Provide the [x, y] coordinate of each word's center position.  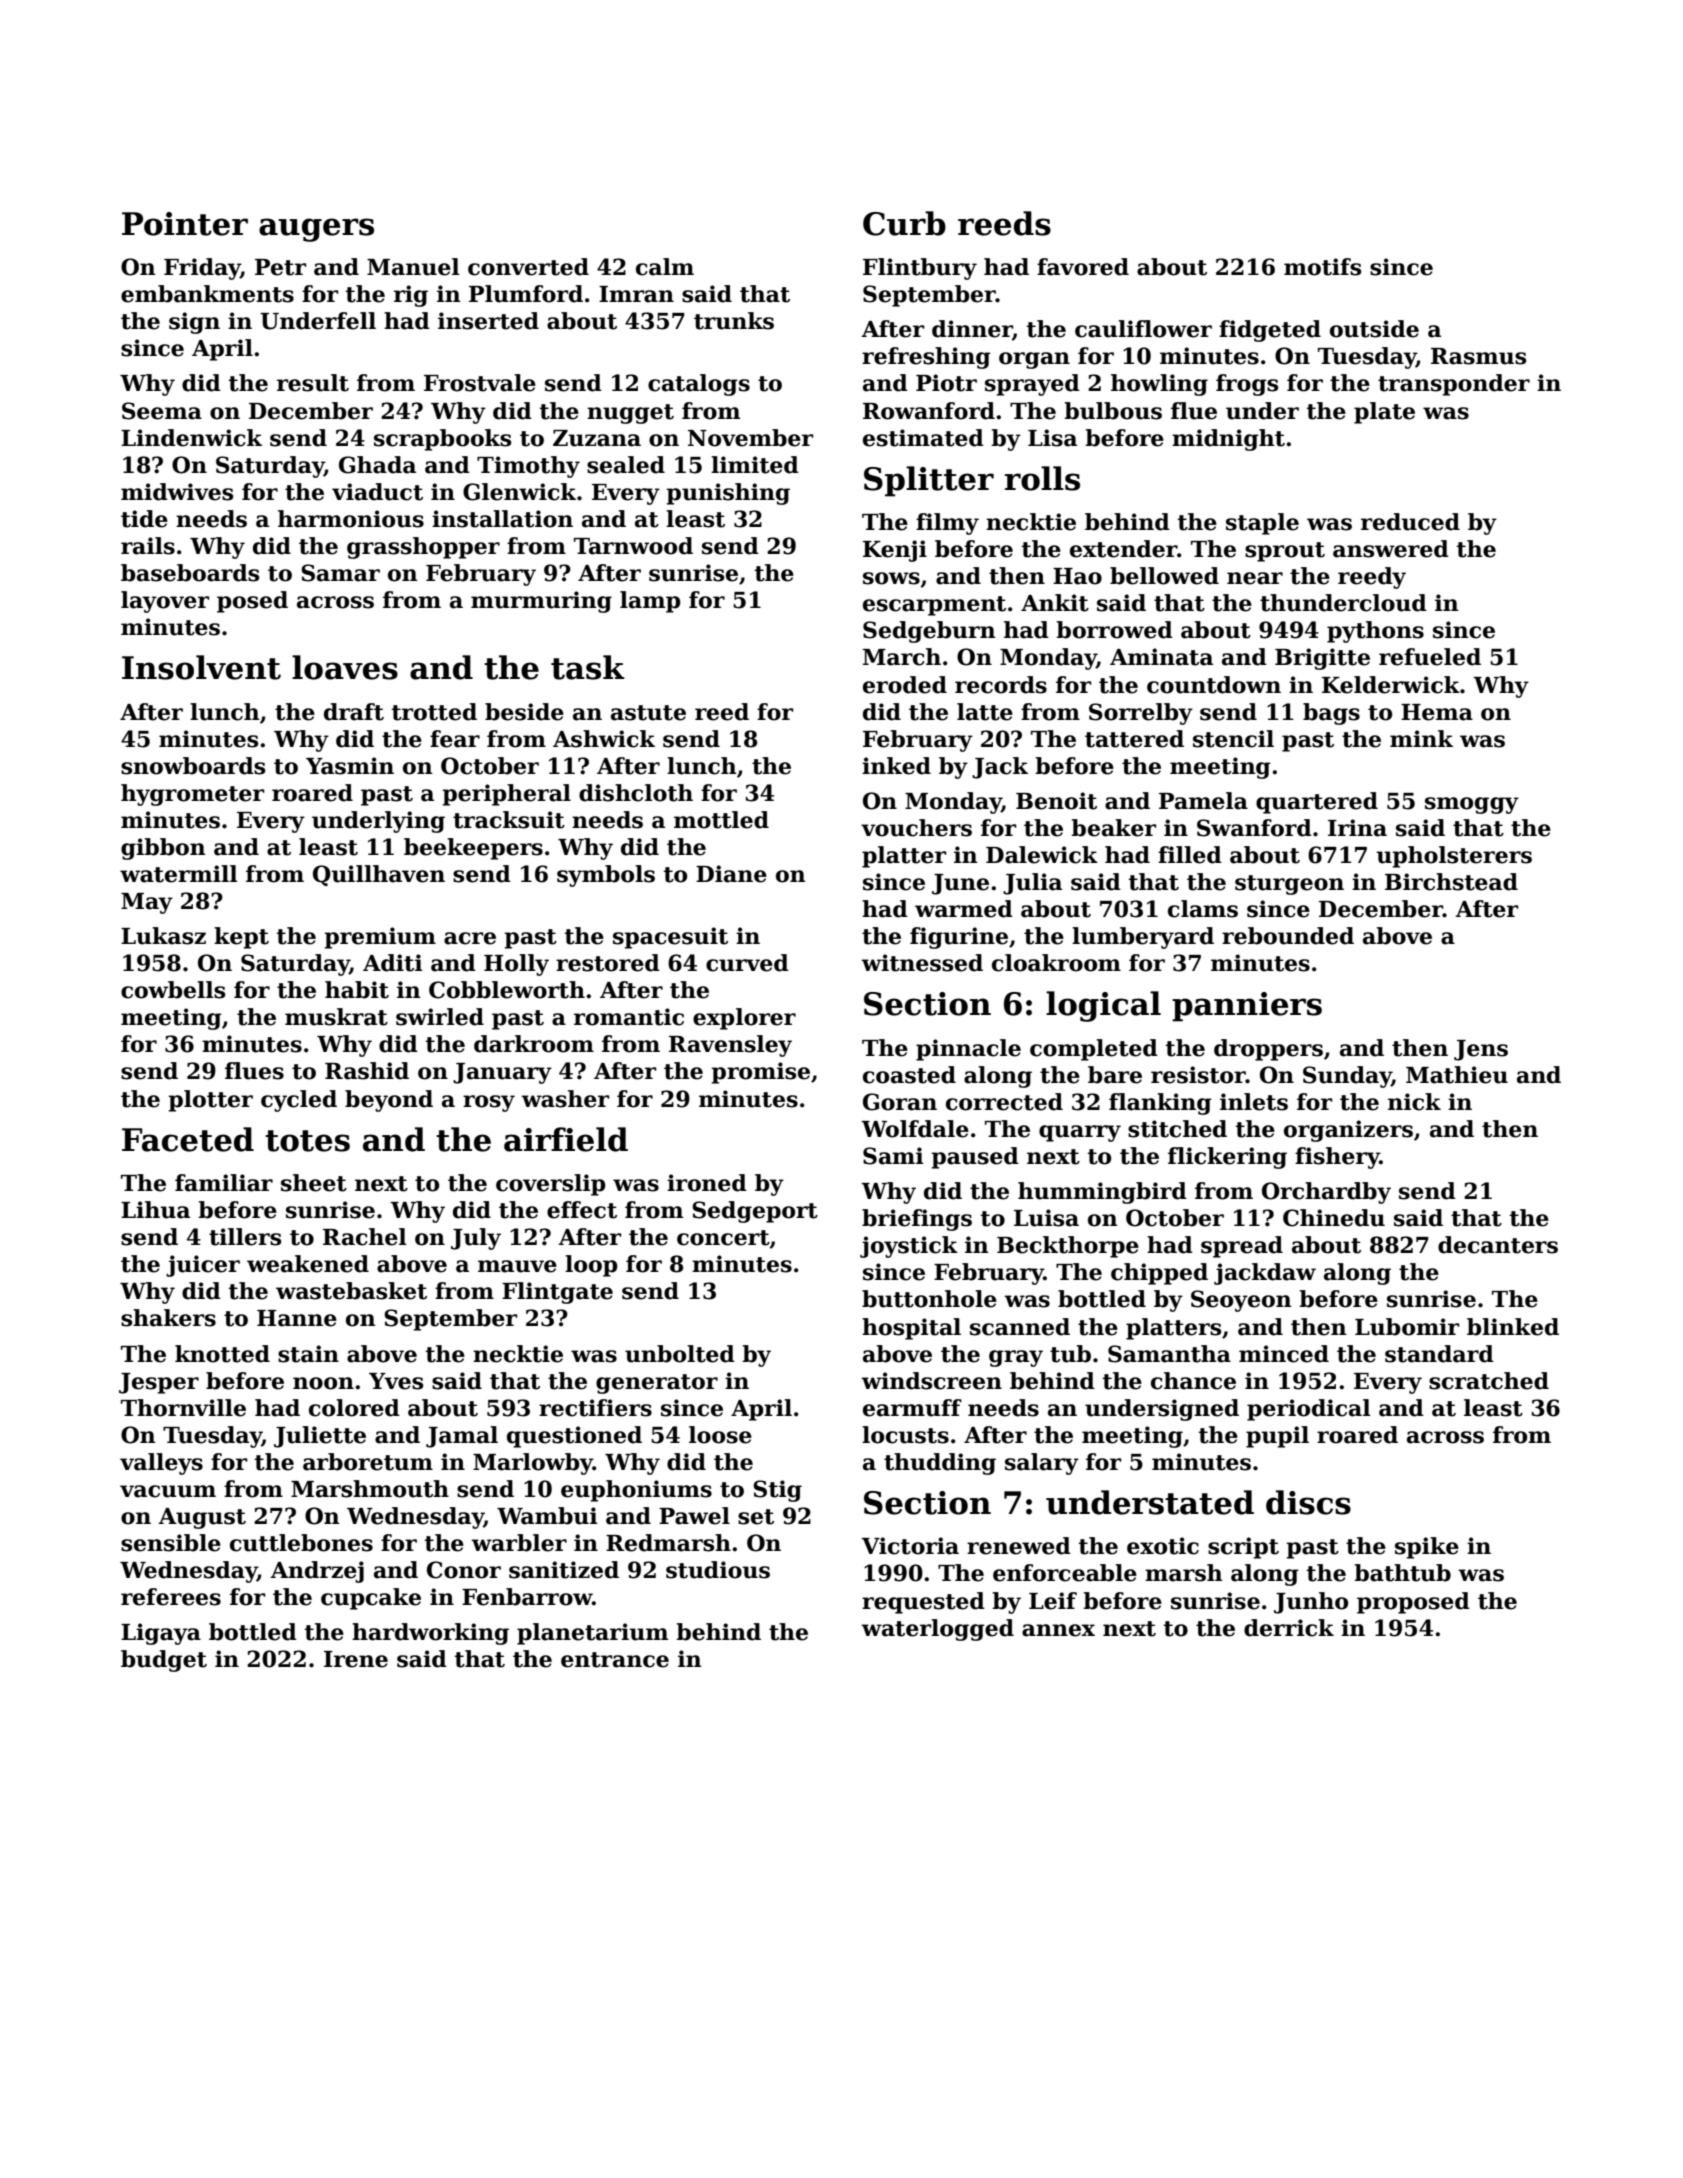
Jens [1481, 1050]
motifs [1322, 267]
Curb [904, 223]
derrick [1289, 1628]
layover [165, 602]
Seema [162, 411]
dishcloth [636, 793]
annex [1058, 1630]
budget [164, 1661]
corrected [1004, 1102]
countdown [1214, 685]
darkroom [534, 1044]
